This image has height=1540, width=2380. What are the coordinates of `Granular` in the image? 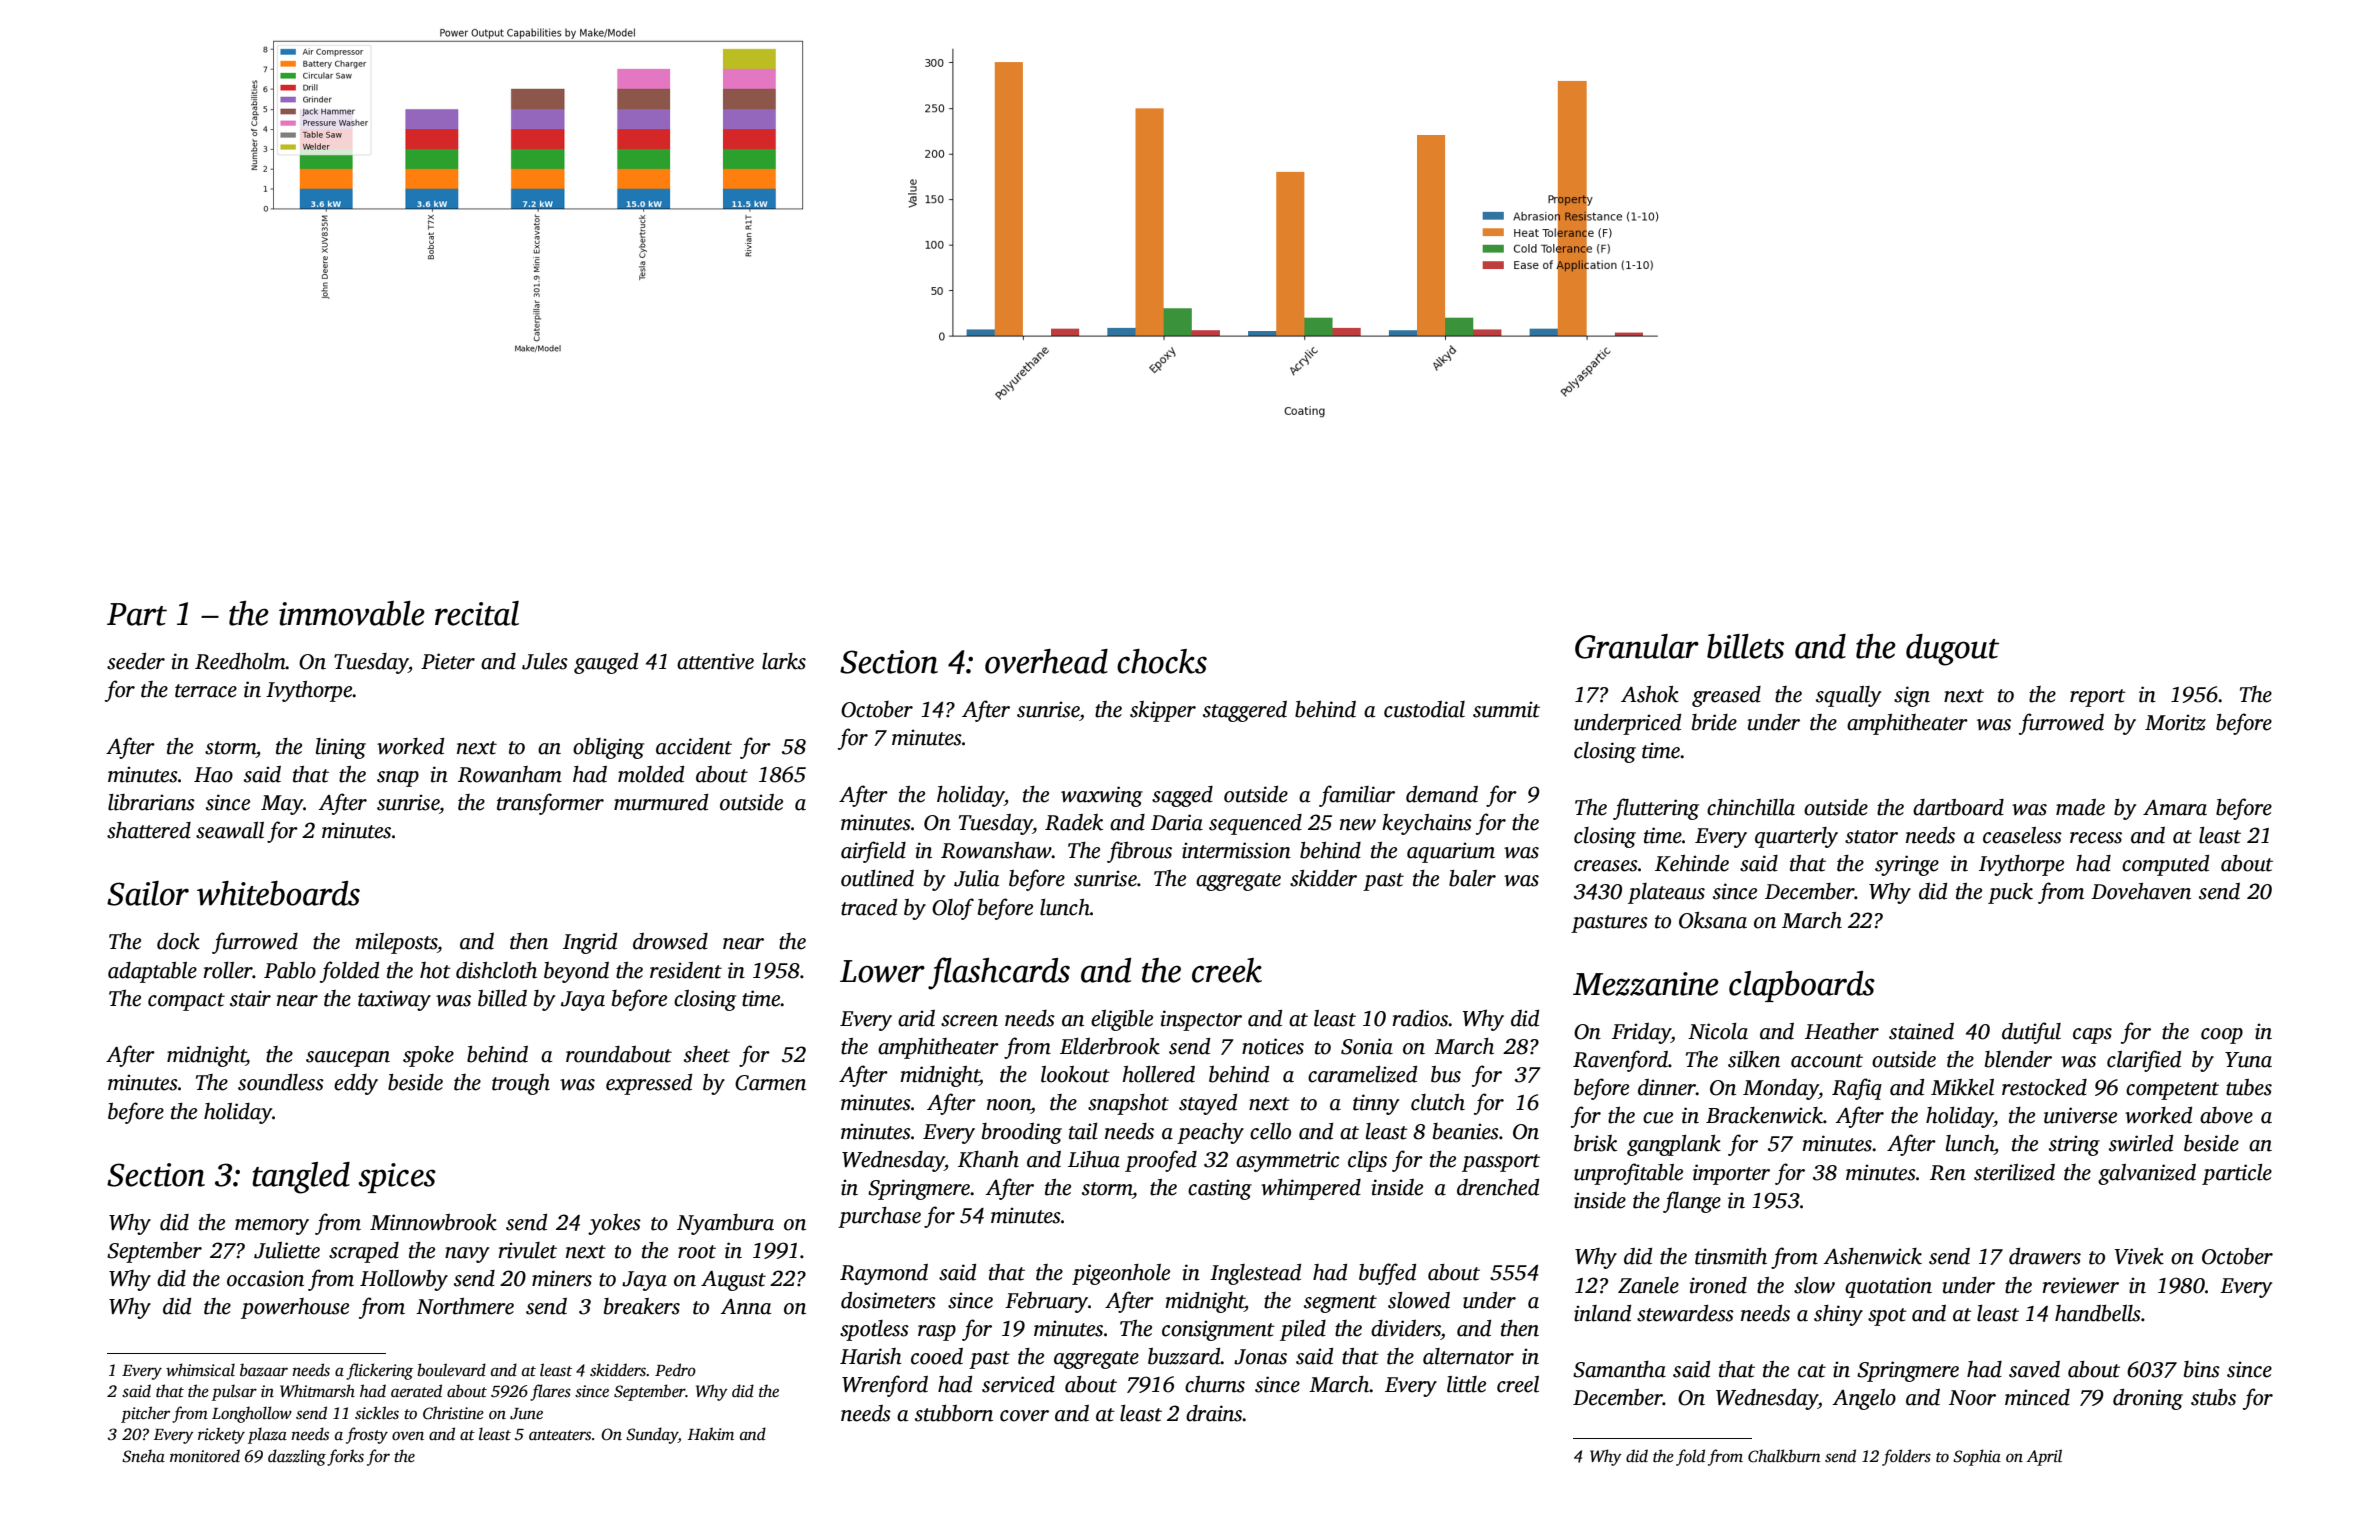 It's located at (1637, 646).
